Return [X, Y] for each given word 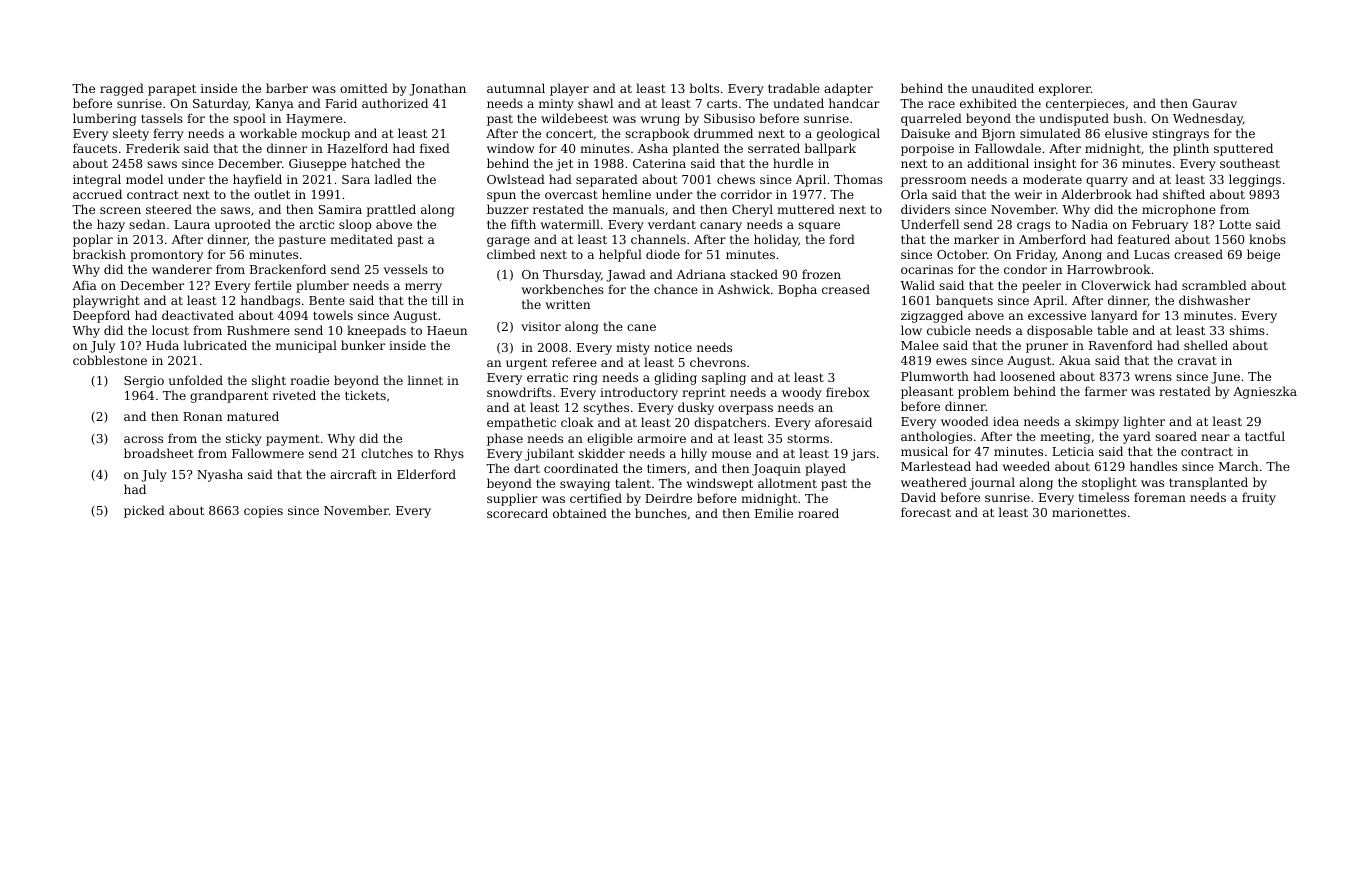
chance [676, 289]
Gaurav [1214, 103]
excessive [1057, 315]
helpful [620, 255]
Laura [192, 224]
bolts [704, 88]
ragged [122, 89]
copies [263, 512]
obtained [580, 513]
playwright [106, 301]
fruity [1259, 498]
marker [976, 239]
